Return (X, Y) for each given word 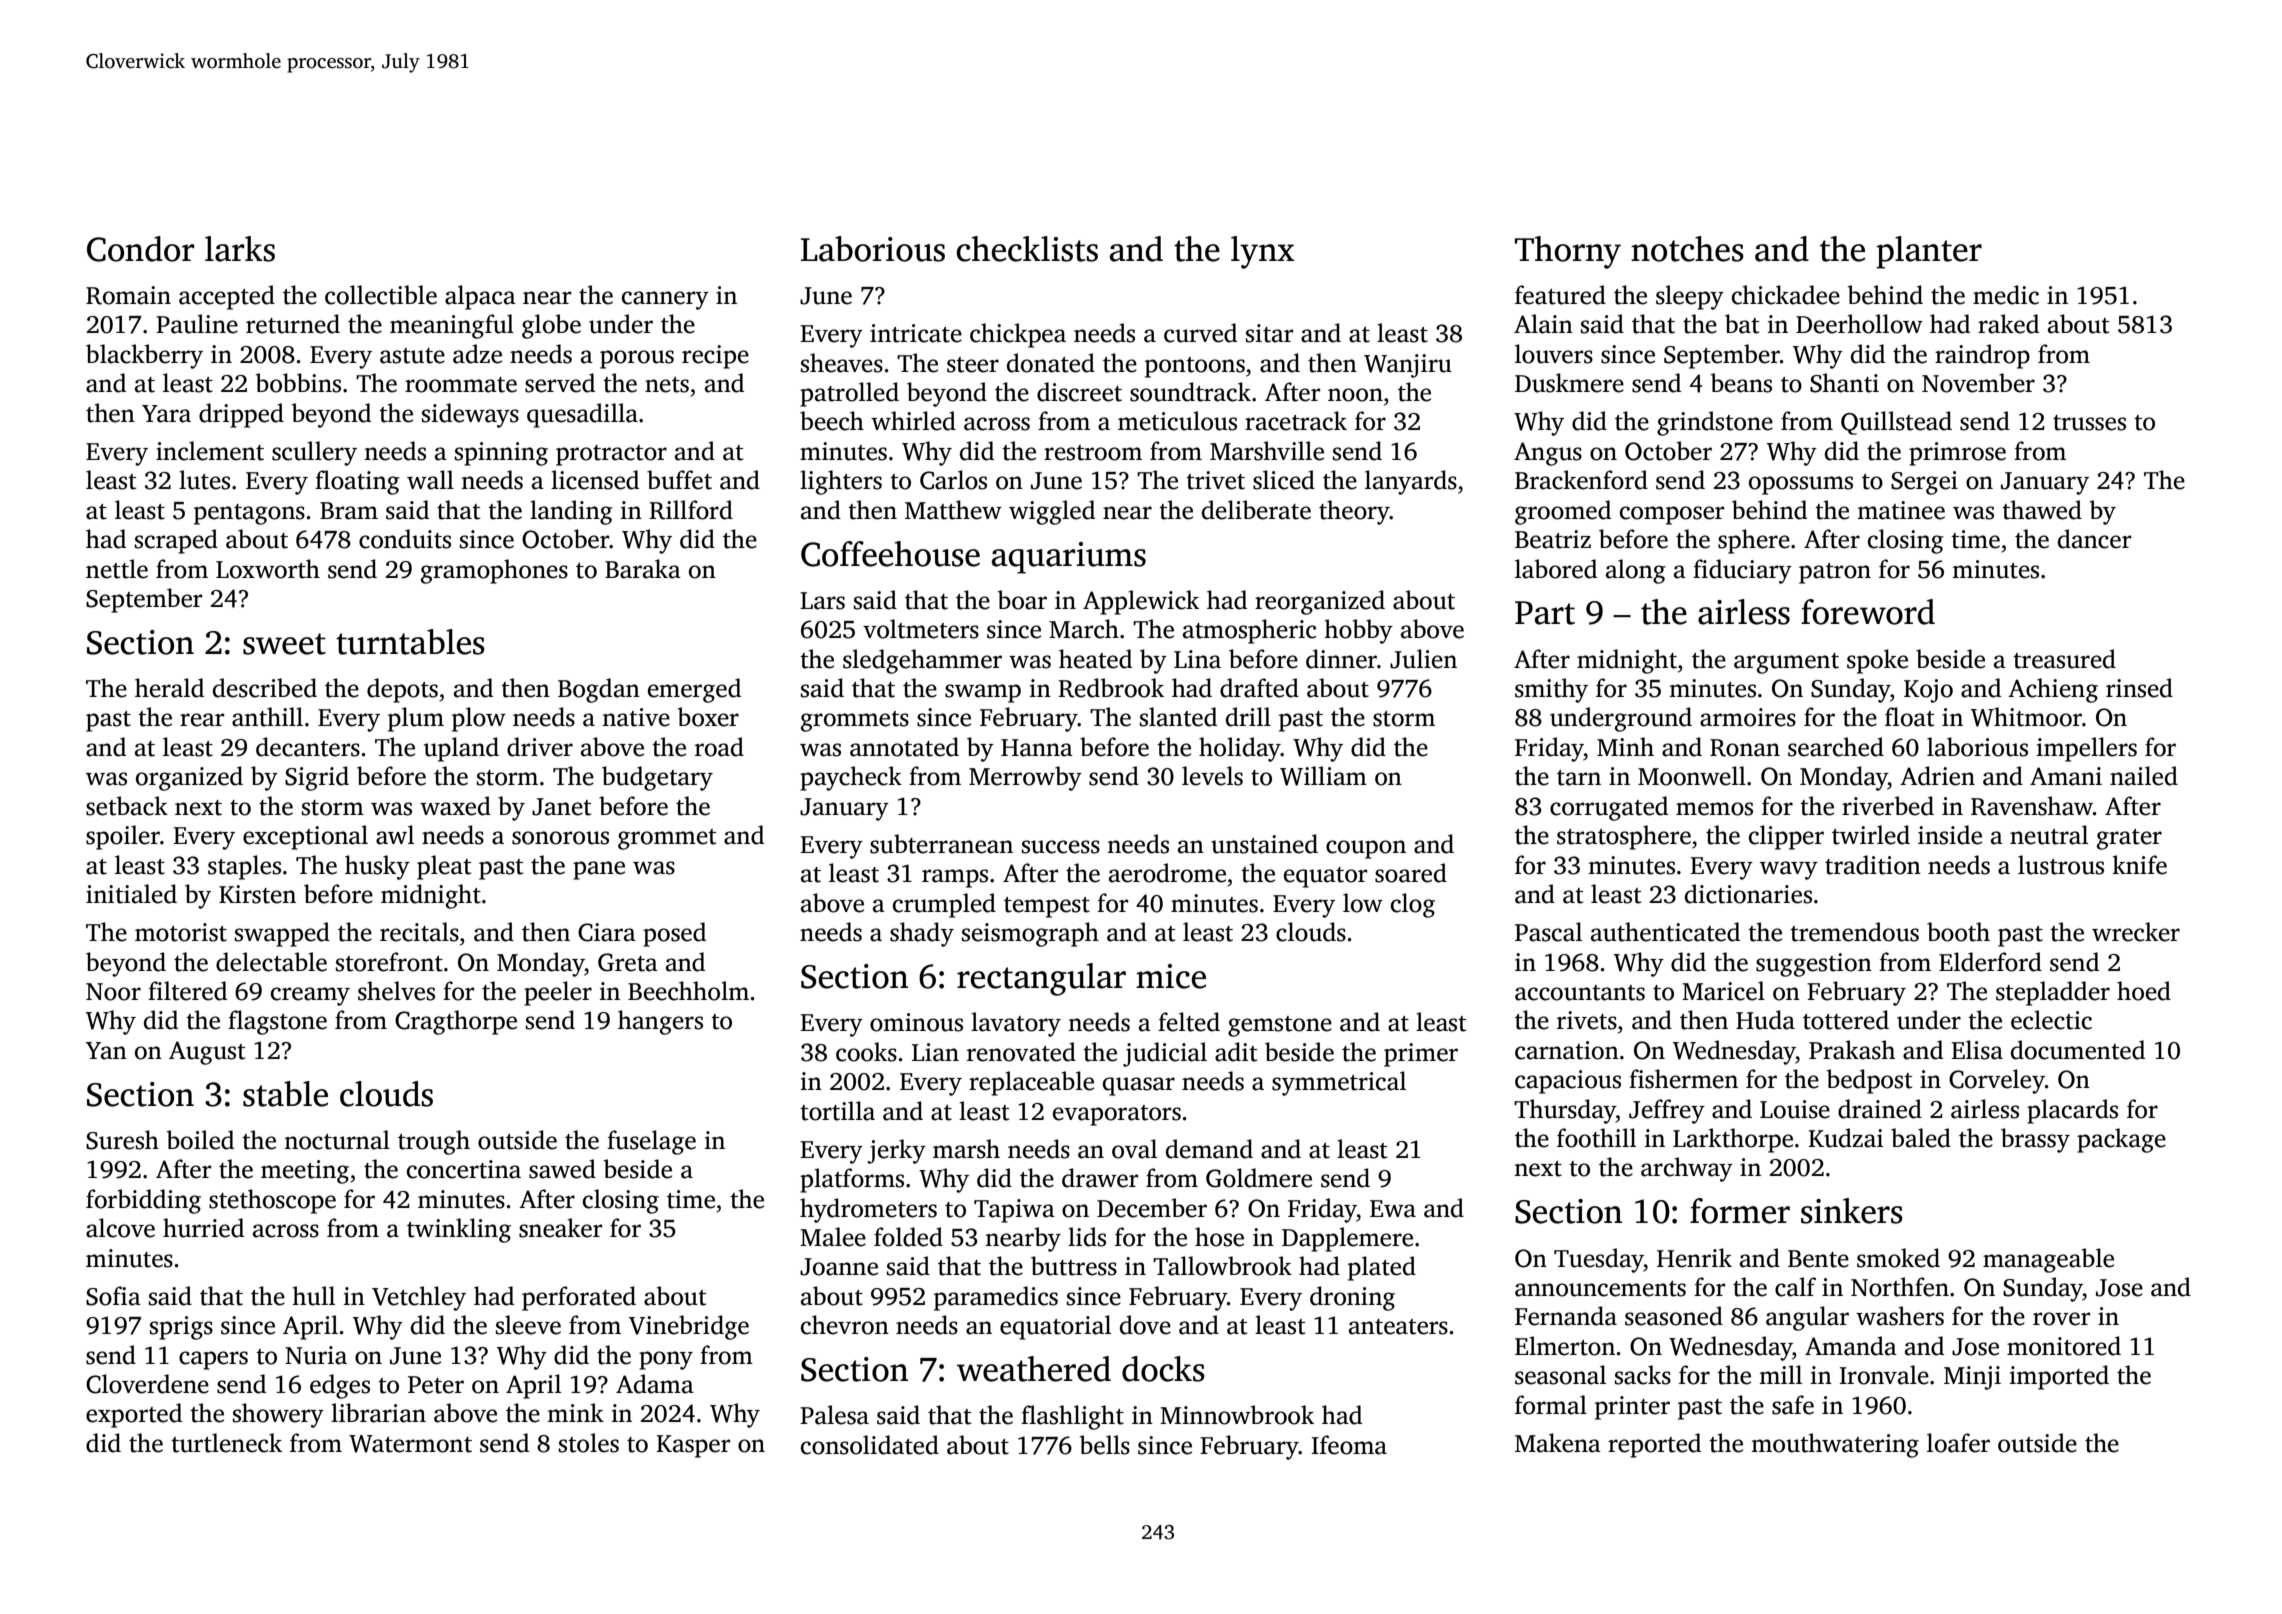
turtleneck (226, 1443)
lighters (841, 482)
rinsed (2139, 688)
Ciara (607, 932)
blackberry (144, 356)
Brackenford (1581, 480)
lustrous (2061, 865)
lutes (204, 480)
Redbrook (1111, 688)
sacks (1643, 1375)
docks (1163, 1369)
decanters (308, 747)
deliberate (1256, 510)
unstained (1264, 844)
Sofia (113, 1296)
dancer (2094, 539)
